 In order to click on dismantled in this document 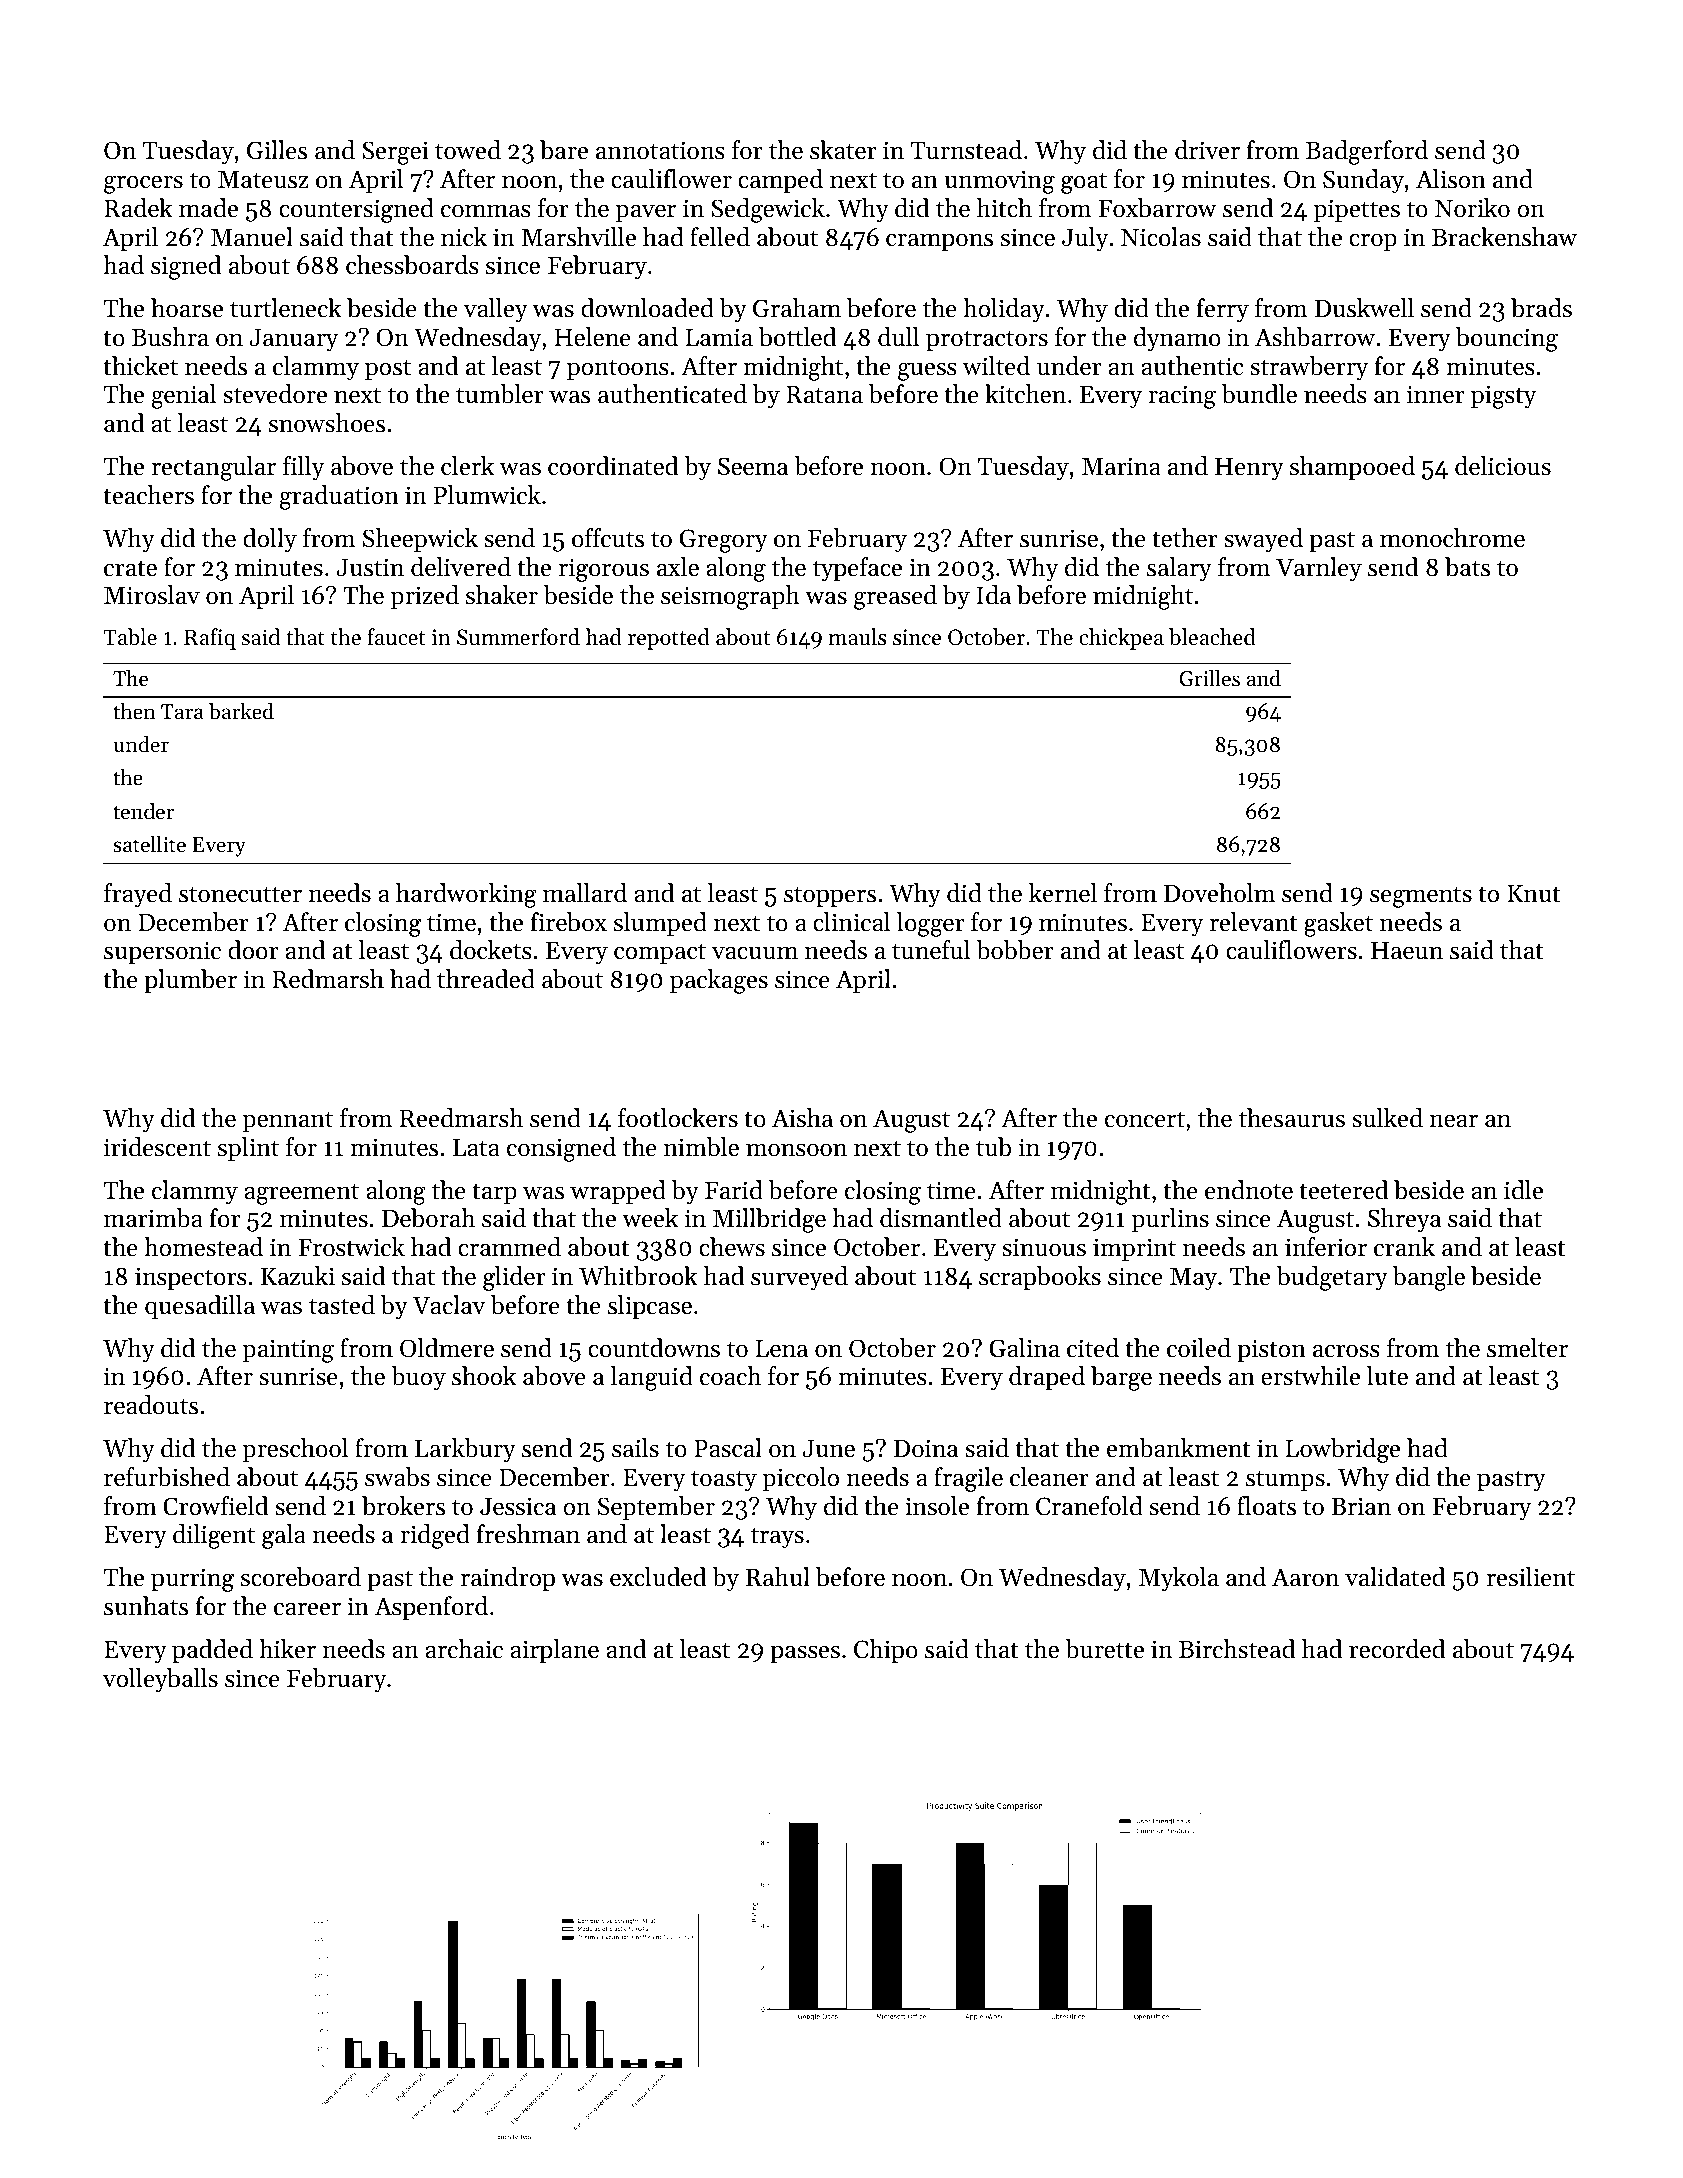, I will do `click(941, 1218)`.
